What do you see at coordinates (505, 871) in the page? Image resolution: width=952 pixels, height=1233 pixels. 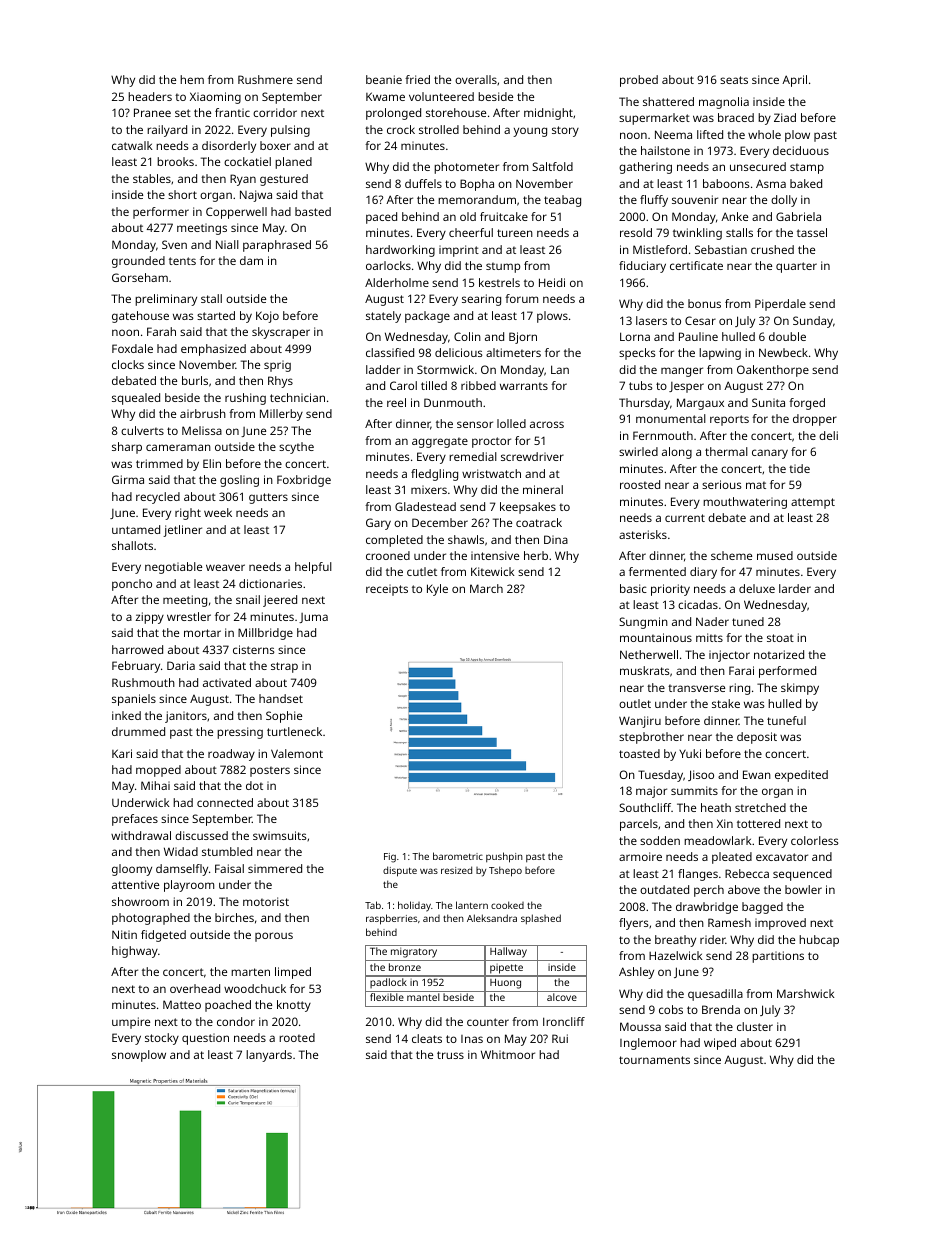 I see `Tshepo` at bounding box center [505, 871].
